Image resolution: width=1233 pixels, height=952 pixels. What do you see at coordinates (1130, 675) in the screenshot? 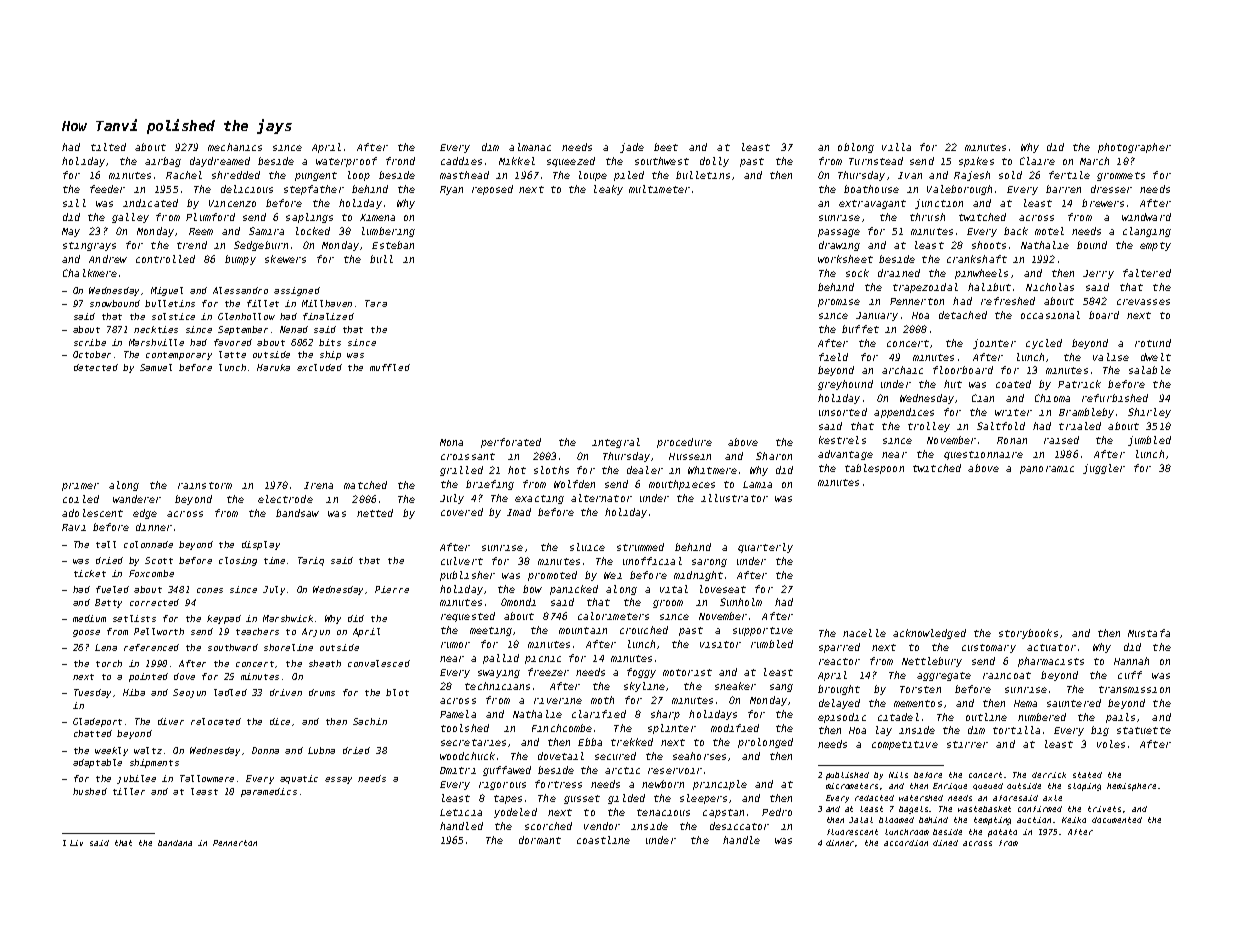
I see `cuff` at bounding box center [1130, 675].
